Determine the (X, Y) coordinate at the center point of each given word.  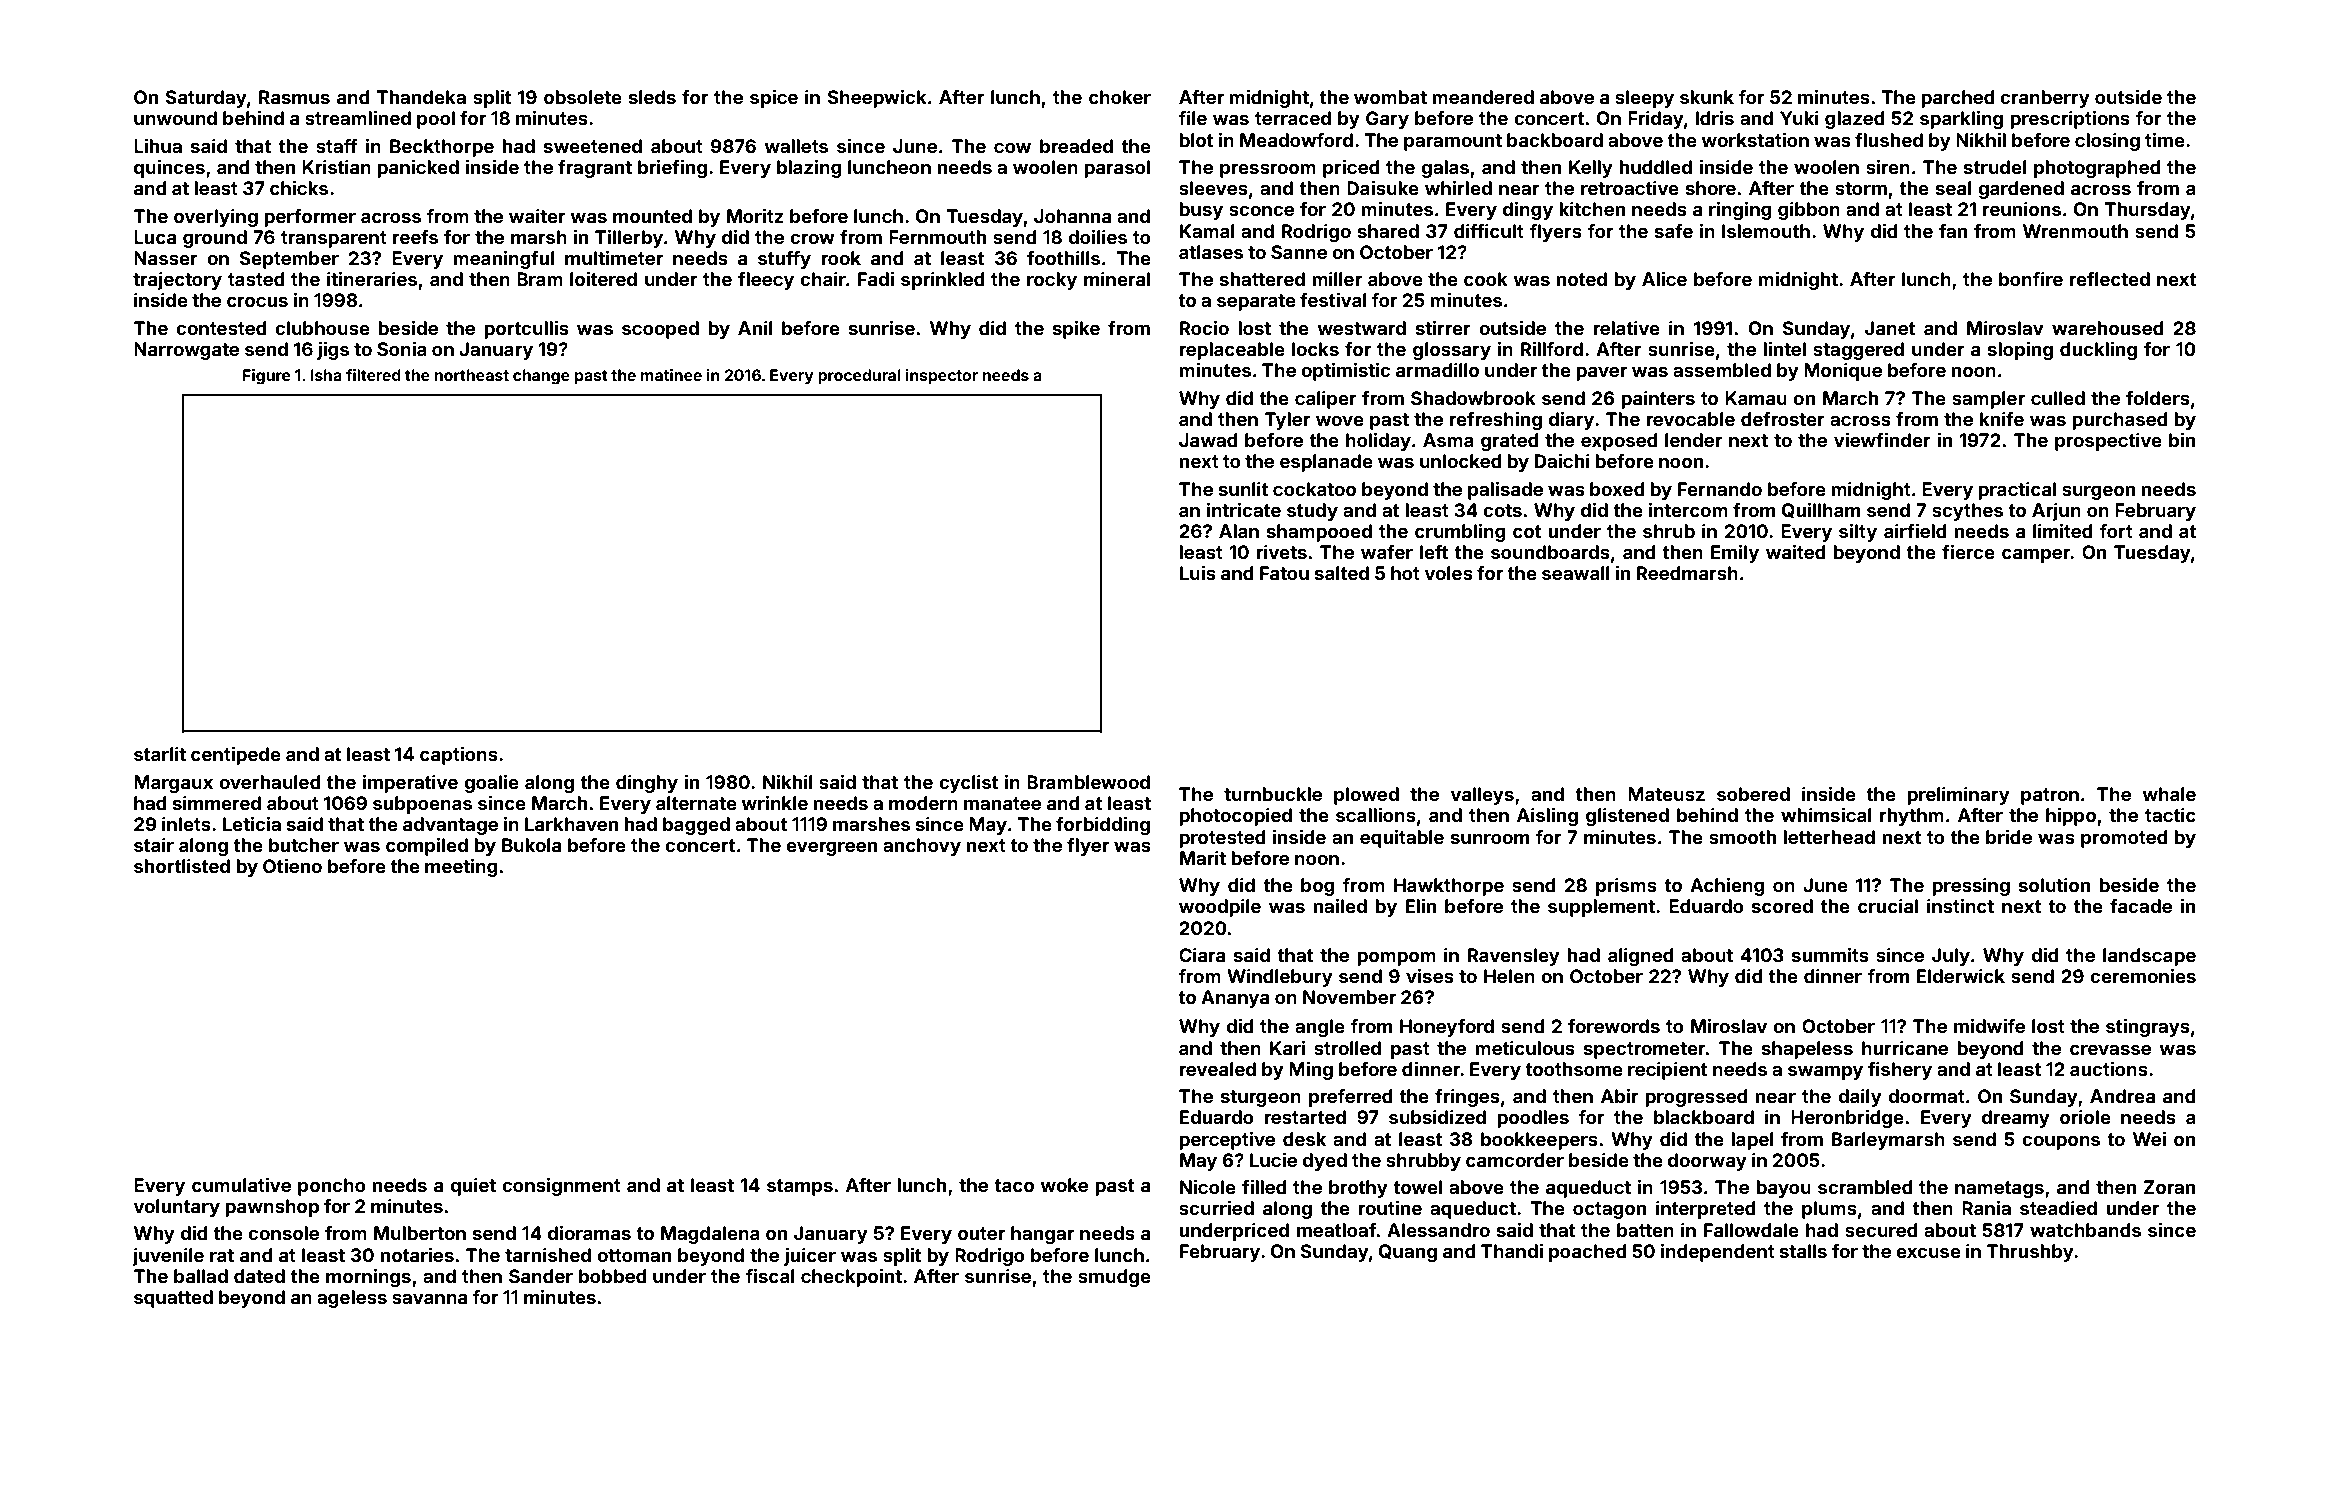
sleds (652, 97)
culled (2058, 398)
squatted (173, 1299)
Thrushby (2030, 1253)
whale (2169, 794)
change (541, 377)
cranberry (2045, 99)
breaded (1076, 146)
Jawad (1208, 440)
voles (1448, 573)
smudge (1114, 1278)
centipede (236, 756)
